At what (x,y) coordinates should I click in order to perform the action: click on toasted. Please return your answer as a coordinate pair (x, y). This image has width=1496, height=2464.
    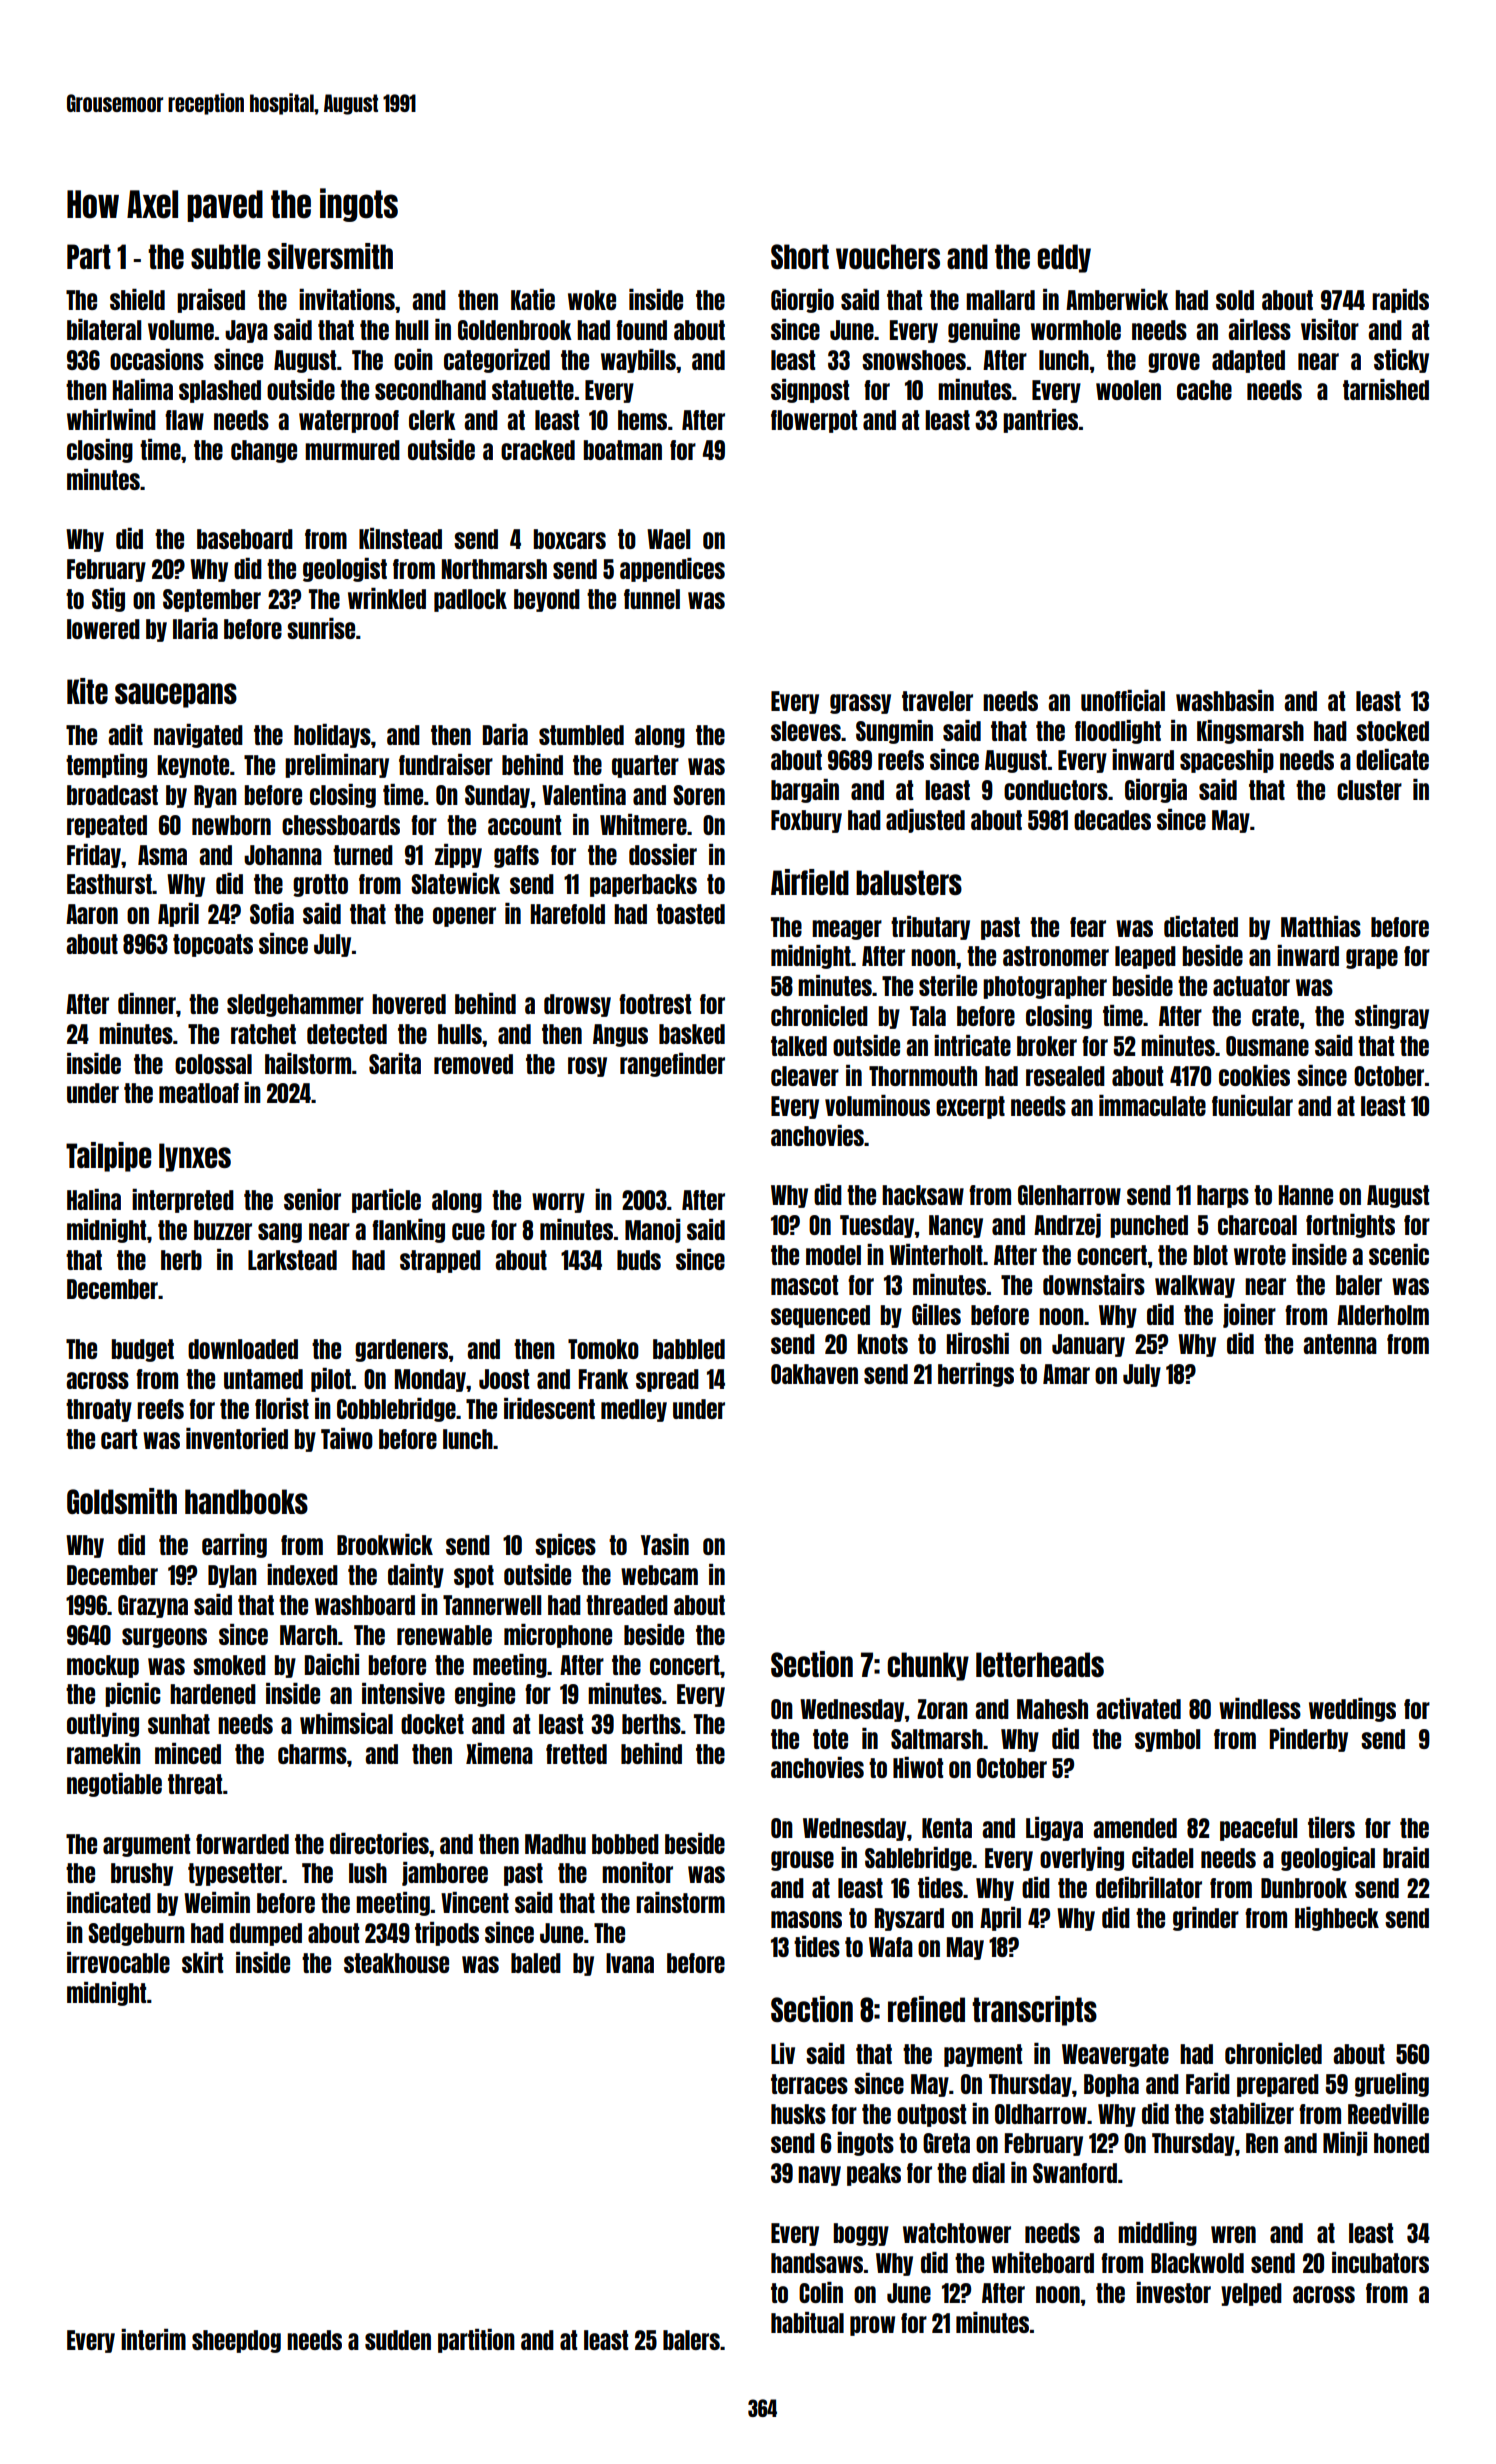
    Looking at the image, I should click on (690, 914).
